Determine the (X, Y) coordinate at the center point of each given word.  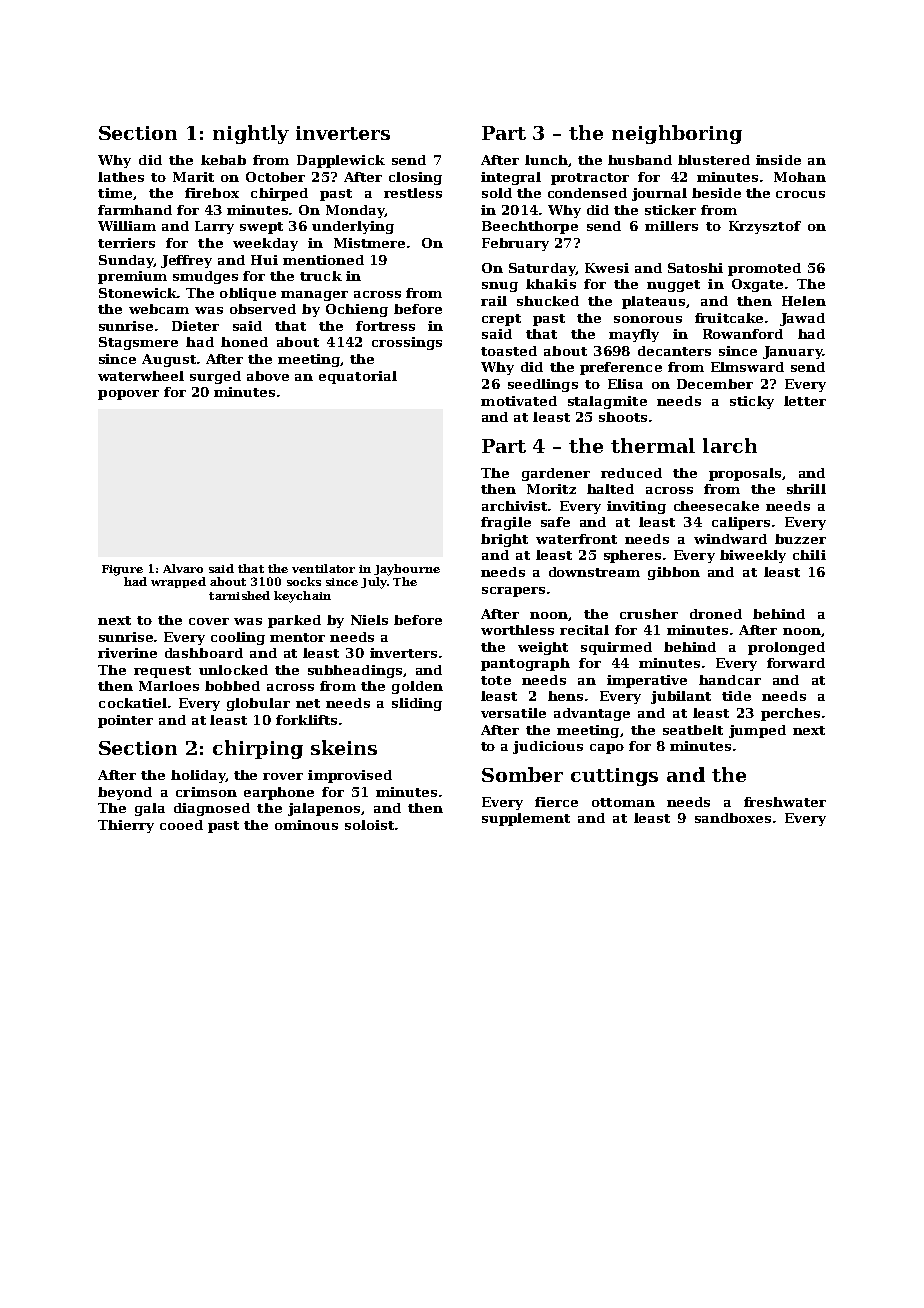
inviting (636, 507)
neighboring (677, 134)
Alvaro (183, 568)
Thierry (126, 826)
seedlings (543, 385)
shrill (806, 489)
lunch (546, 160)
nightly (251, 134)
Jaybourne (407, 570)
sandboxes (733, 818)
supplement (526, 819)
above (268, 376)
